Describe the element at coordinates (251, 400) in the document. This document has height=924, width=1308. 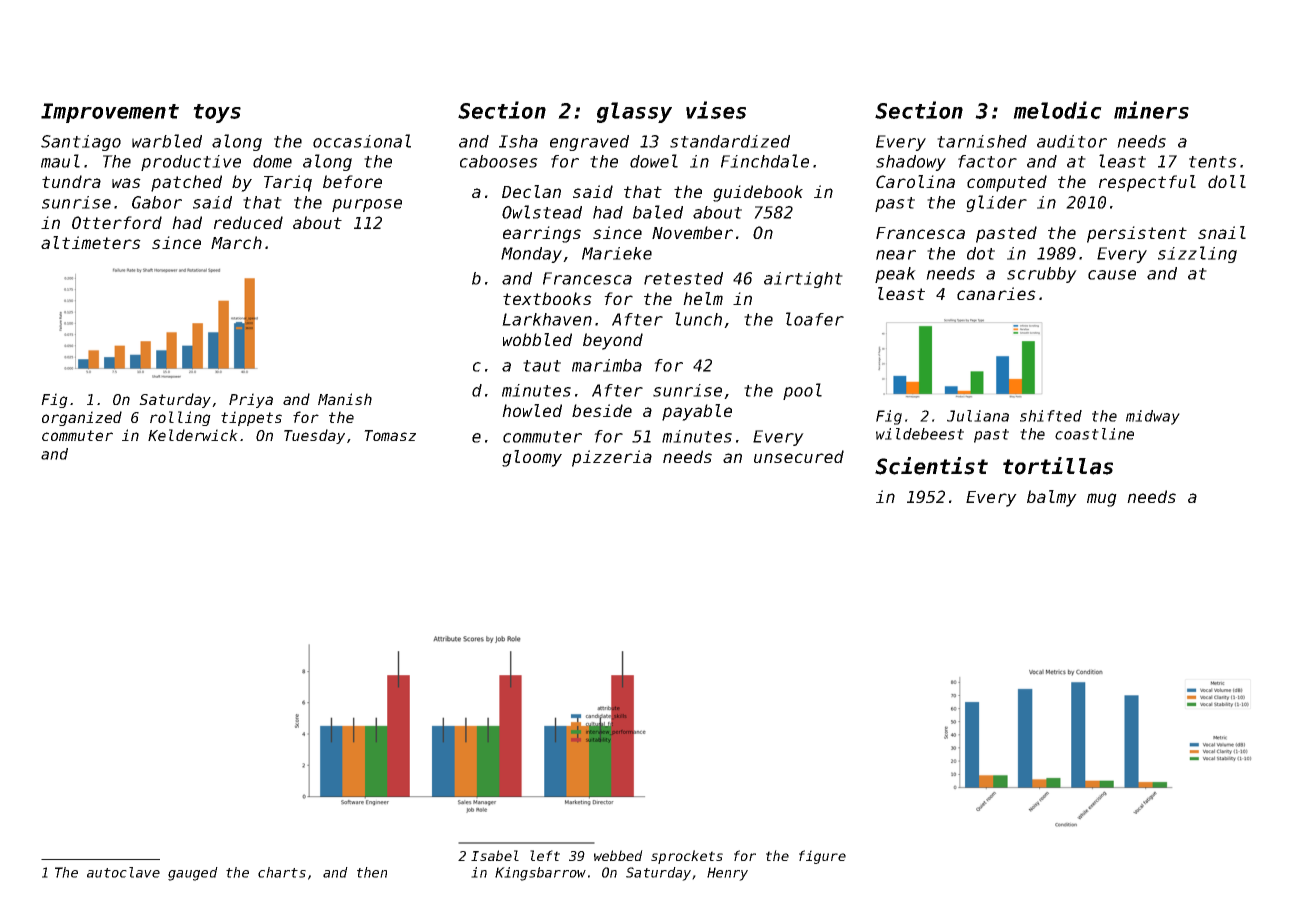
I see `Priya` at that location.
